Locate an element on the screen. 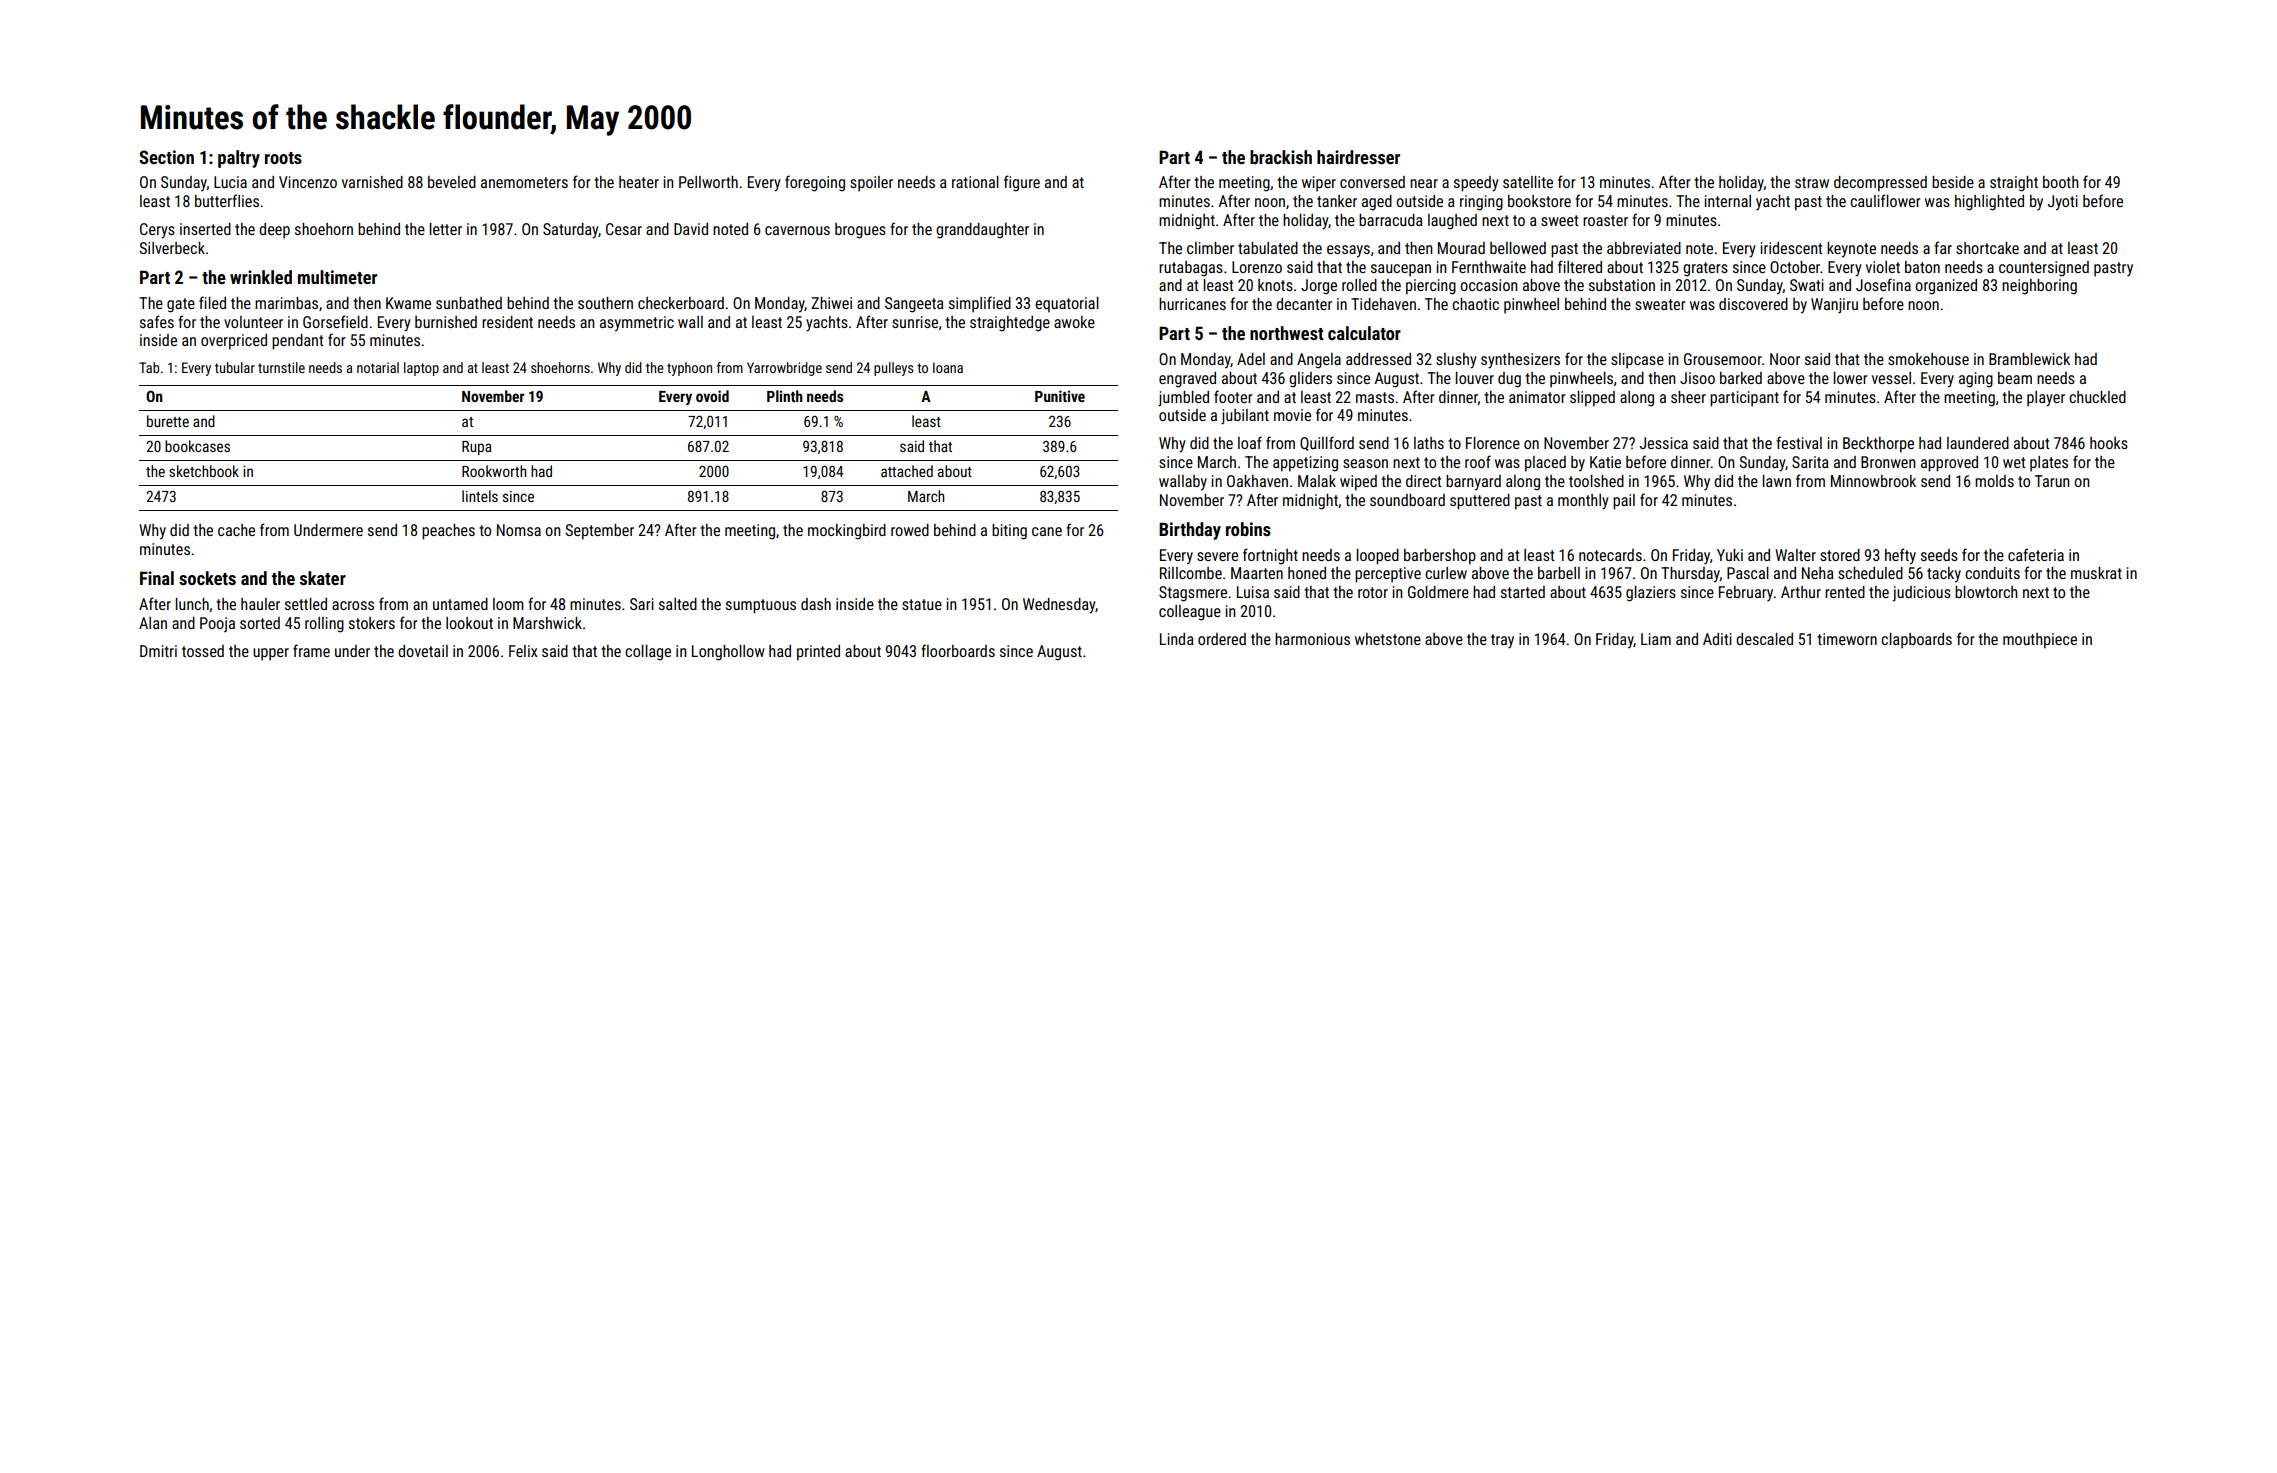 Image resolution: width=2277 pixels, height=1473 pixels. slipped is located at coordinates (1592, 399).
